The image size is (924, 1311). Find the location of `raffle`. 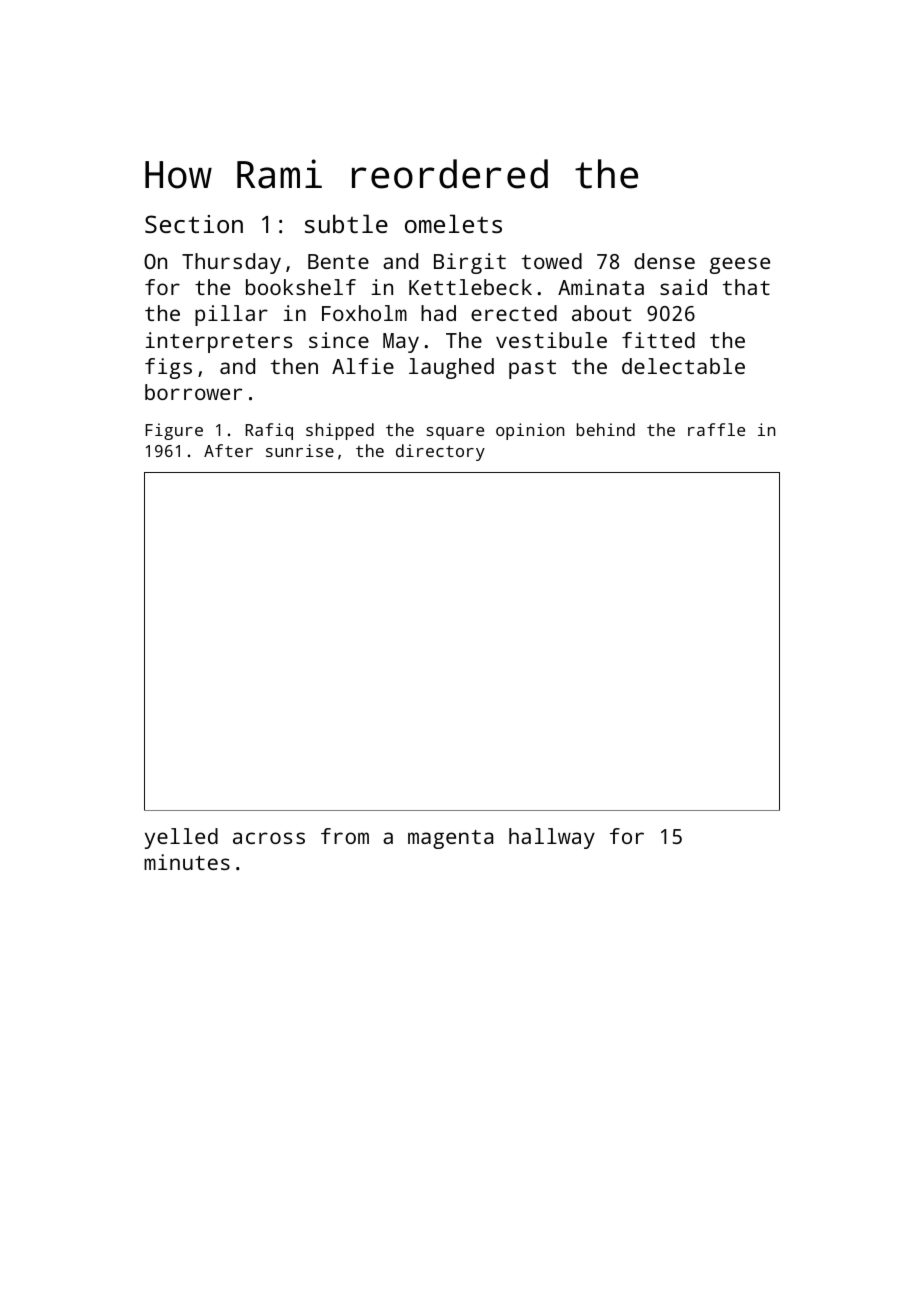

raffle is located at coordinates (716, 429).
